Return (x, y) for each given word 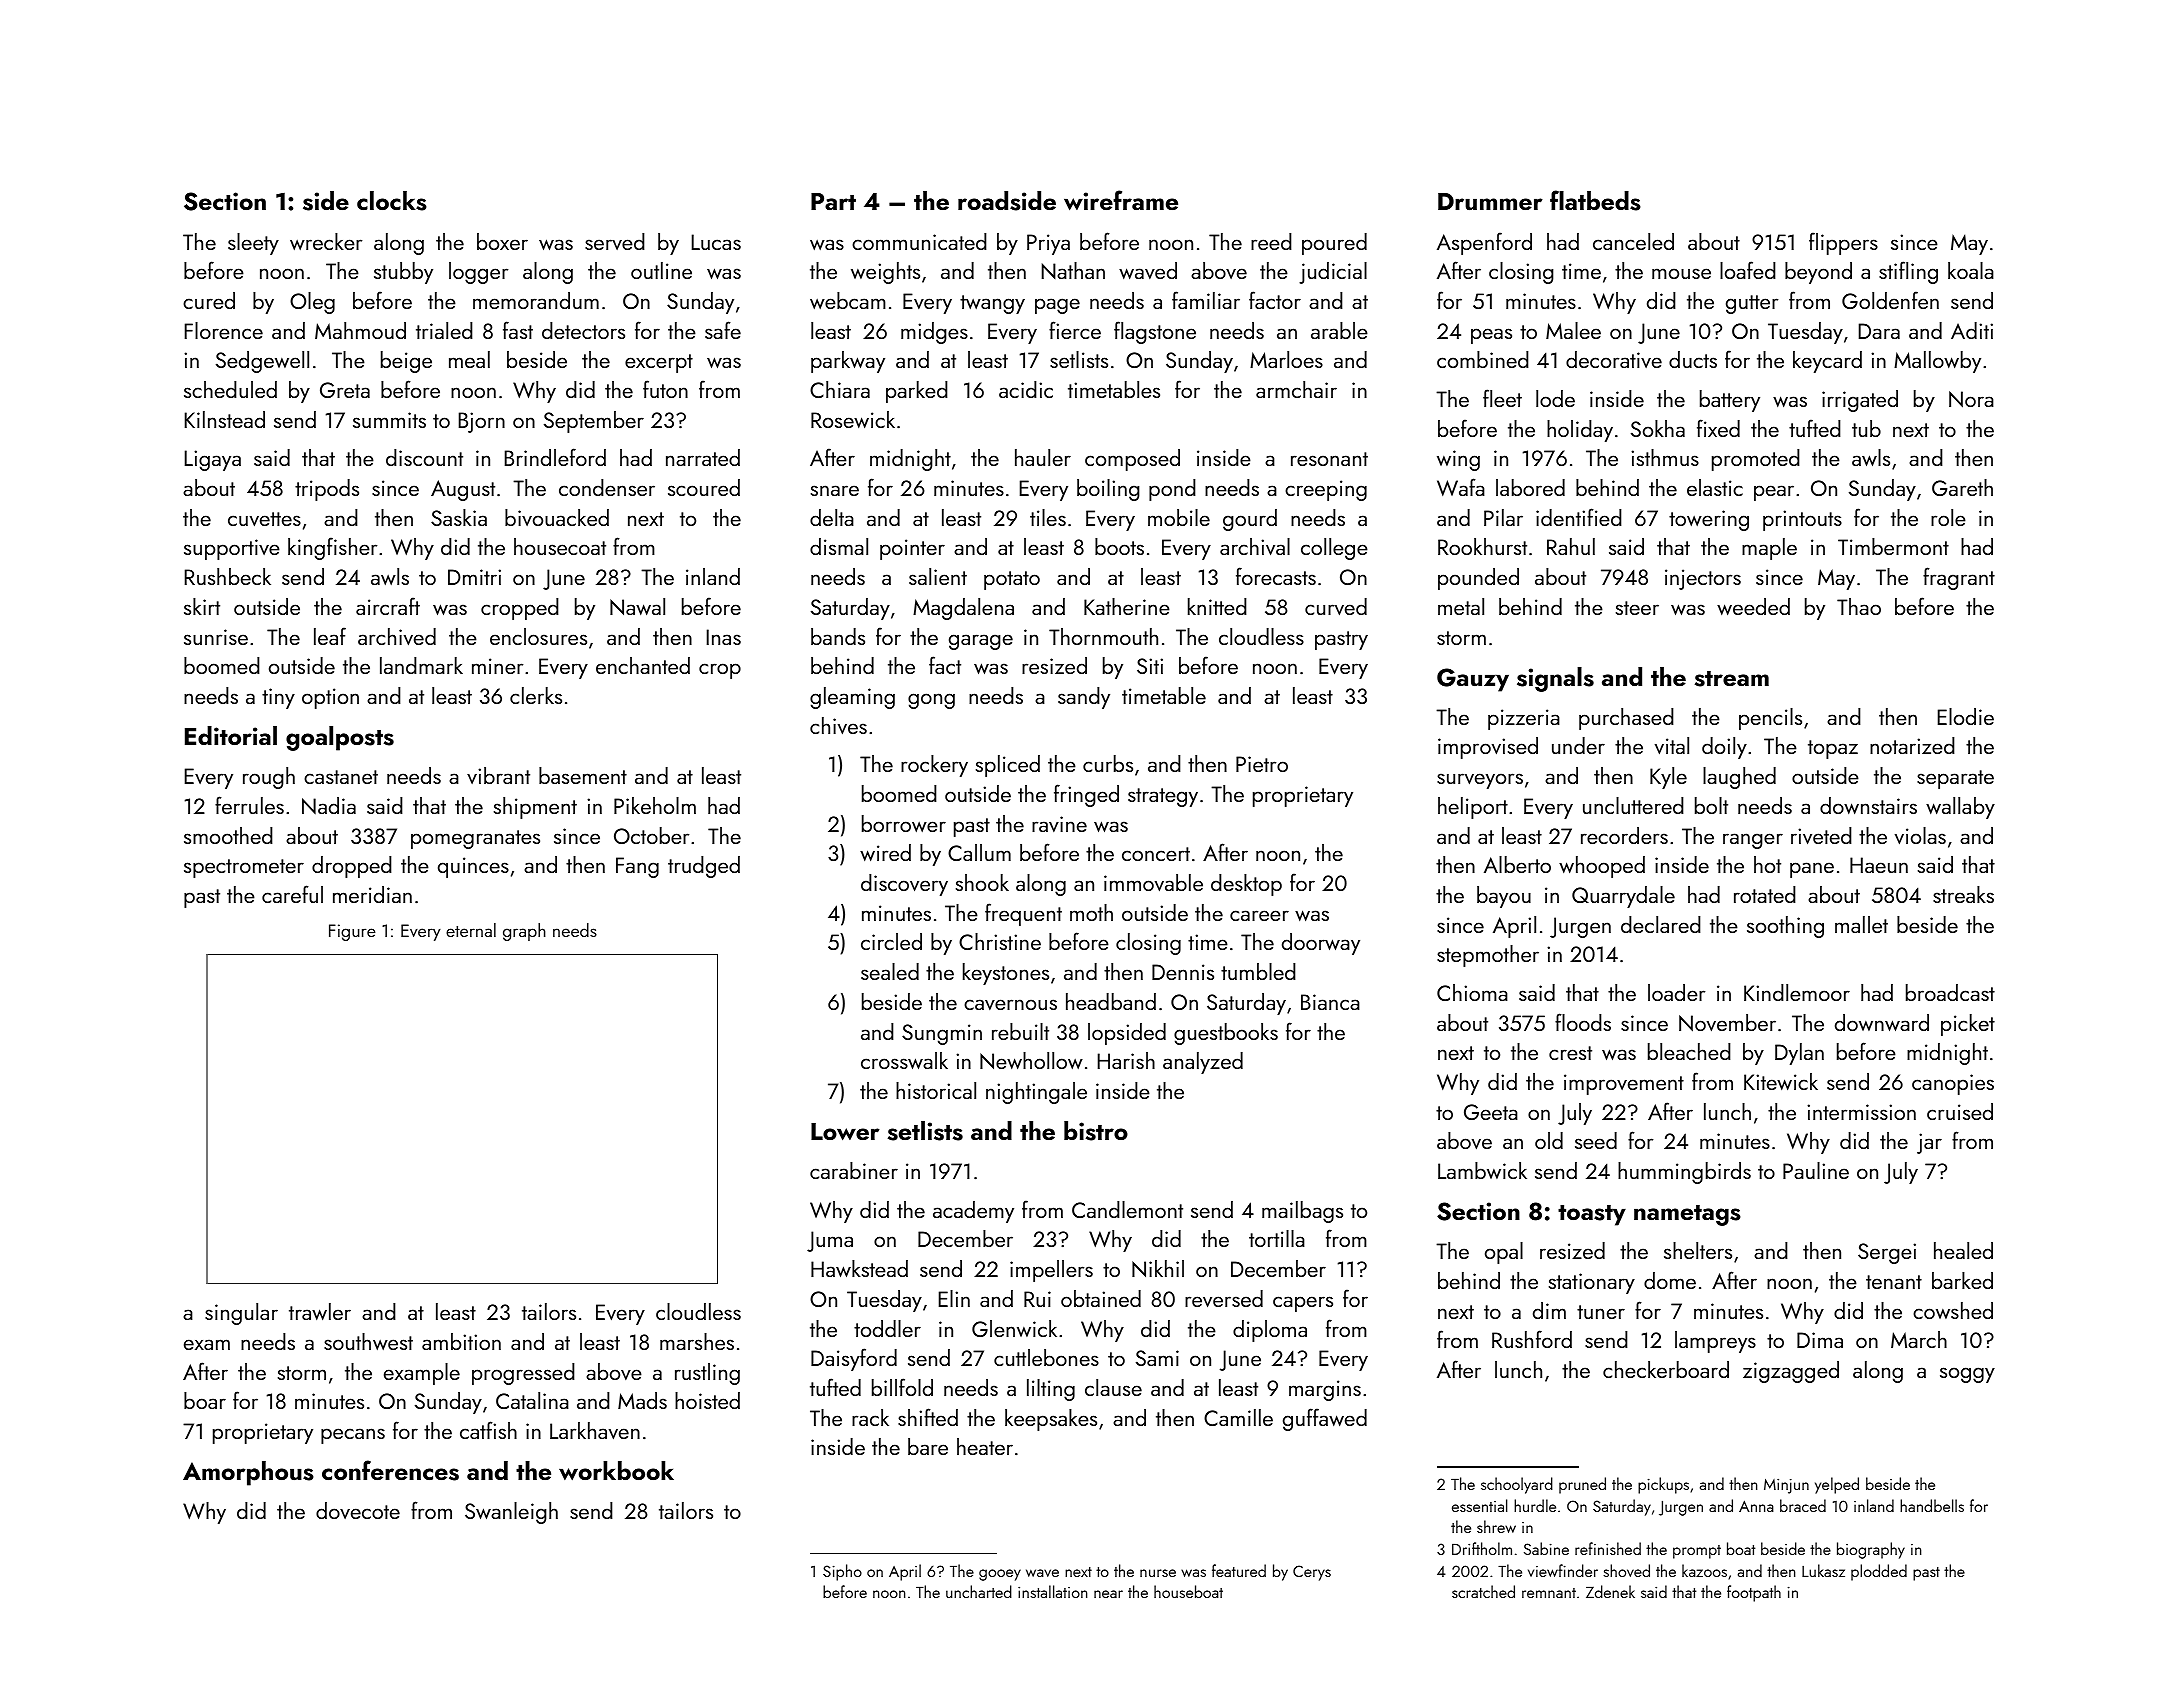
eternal (471, 930)
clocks (392, 201)
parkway (848, 362)
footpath (1754, 1593)
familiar (1206, 300)
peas (1491, 336)
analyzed (1203, 1063)
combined (1483, 359)
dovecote (358, 1510)
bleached (1689, 1051)
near (1108, 1594)
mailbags (1302, 1212)
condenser (607, 487)
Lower (845, 1132)
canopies (1953, 1084)
